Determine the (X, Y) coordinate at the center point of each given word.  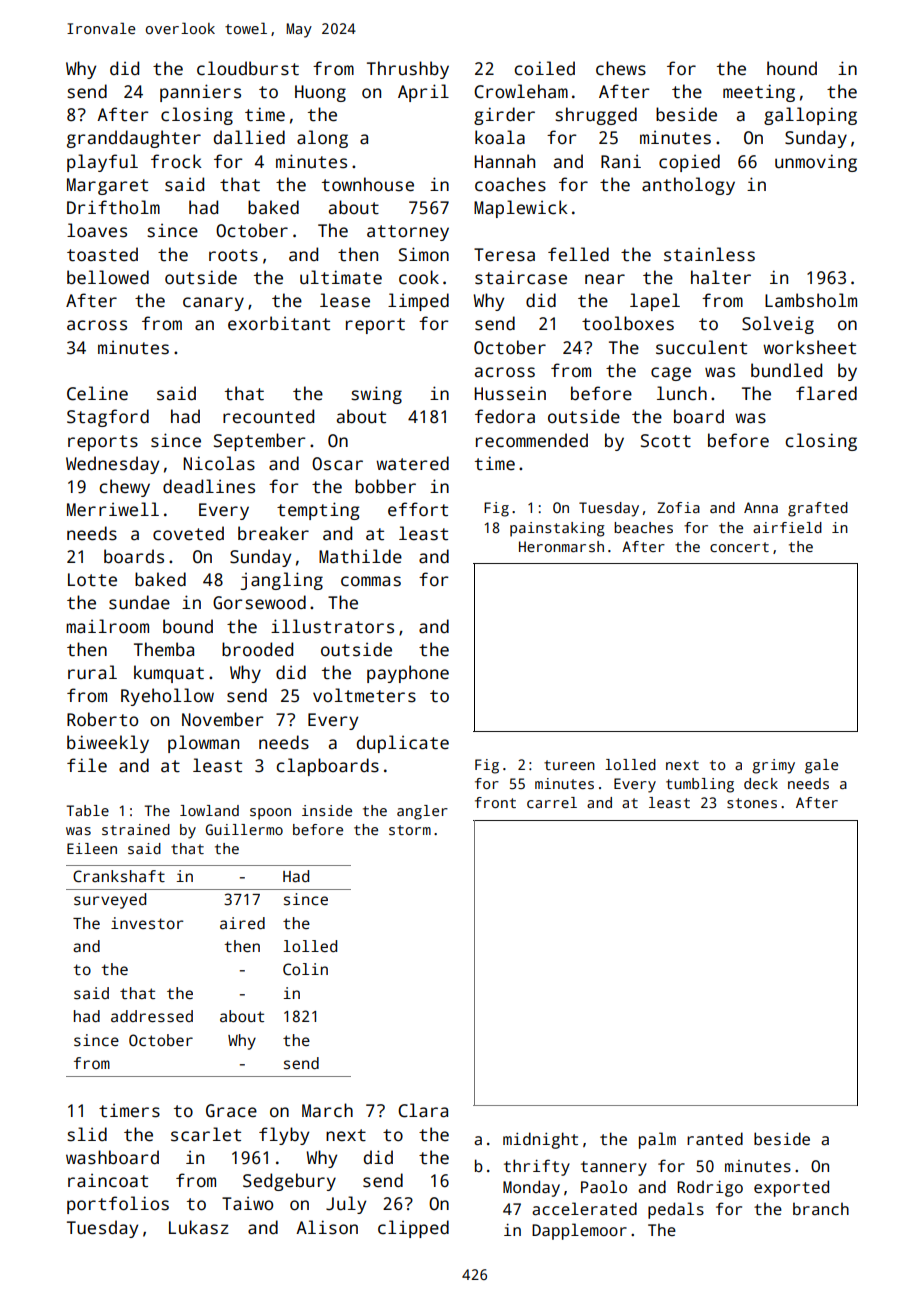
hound (792, 68)
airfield (787, 527)
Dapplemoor (579, 1231)
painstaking (557, 529)
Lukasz (199, 1227)
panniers (200, 93)
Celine (97, 393)
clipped (413, 1229)
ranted (715, 1139)
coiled (544, 68)
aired (242, 923)
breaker (273, 533)
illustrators (332, 626)
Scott (666, 441)
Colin (305, 969)
